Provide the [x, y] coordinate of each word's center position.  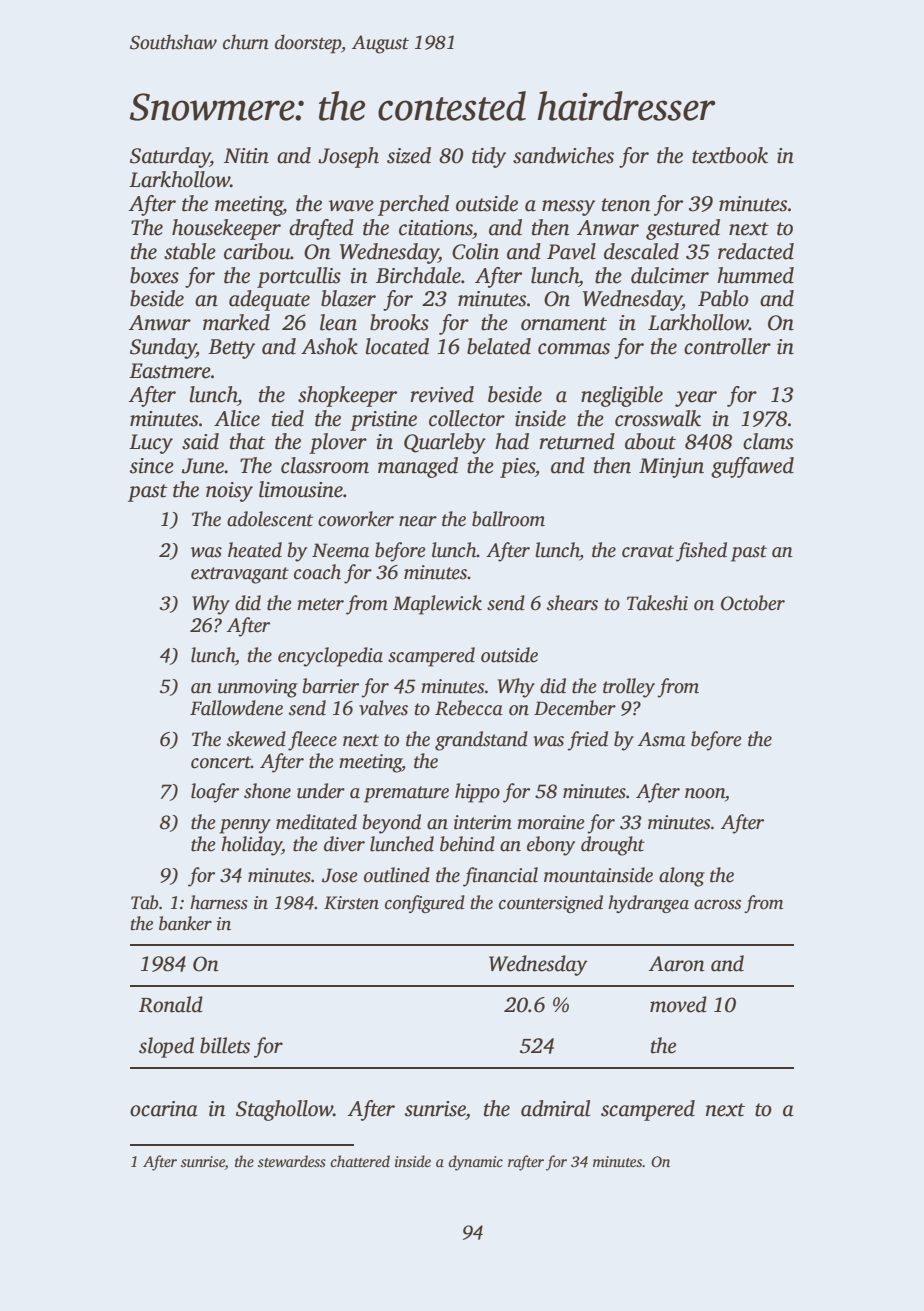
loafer [215, 793]
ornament [564, 324]
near [418, 521]
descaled [641, 251]
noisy [229, 492]
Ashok [329, 346]
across [717, 905]
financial [500, 877]
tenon [626, 205]
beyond [392, 824]
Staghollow [284, 1110]
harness [219, 902]
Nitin [246, 156]
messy [568, 208]
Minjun [671, 468]
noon [705, 793]
